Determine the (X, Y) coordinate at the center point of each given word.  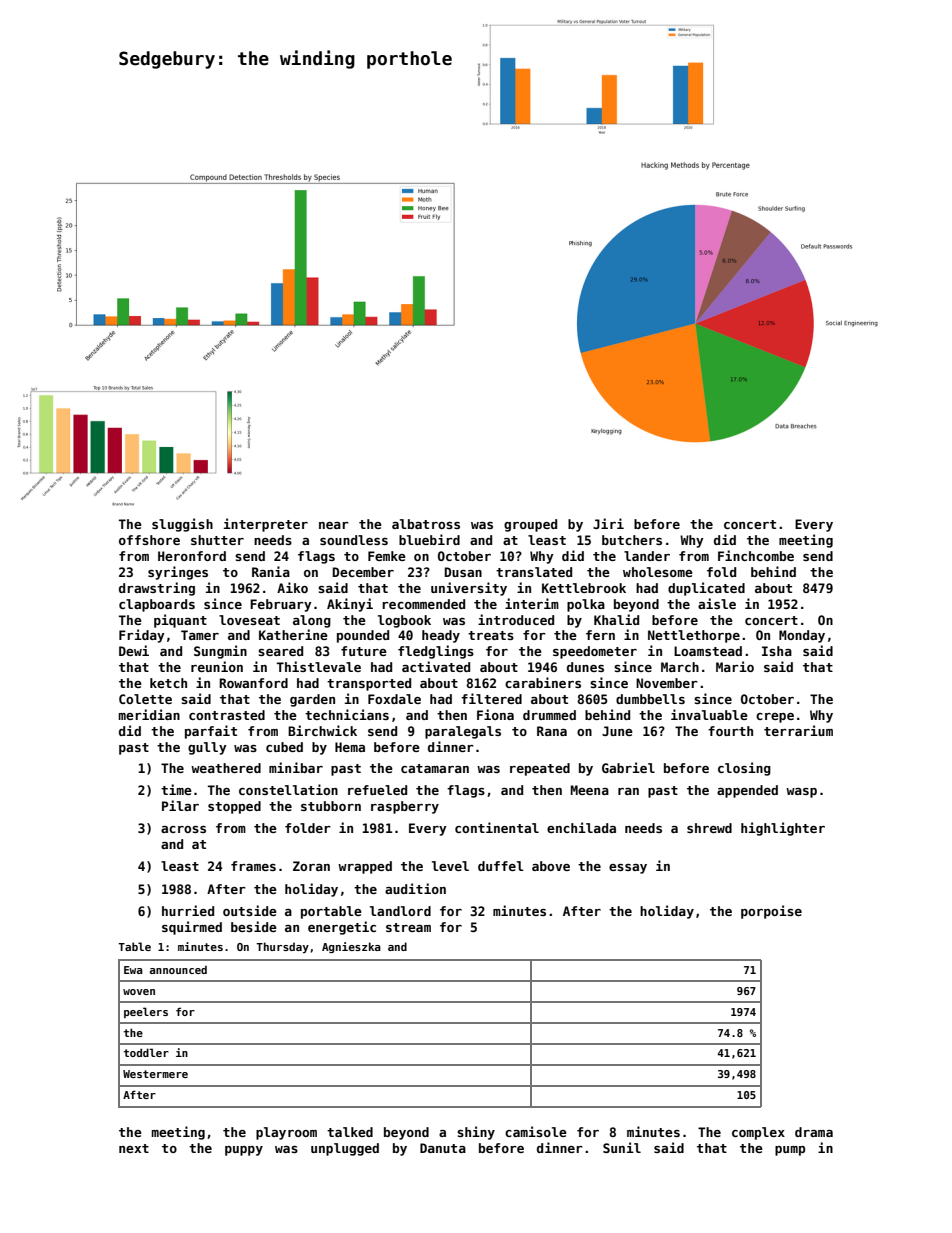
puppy (244, 1151)
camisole (536, 1131)
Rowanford (253, 683)
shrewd (709, 828)
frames (253, 866)
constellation (288, 789)
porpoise (771, 912)
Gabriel (628, 767)
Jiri (608, 523)
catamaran (435, 768)
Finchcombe (756, 555)
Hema (350, 747)
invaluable (709, 714)
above (551, 866)
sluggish (182, 525)
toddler (146, 1052)
